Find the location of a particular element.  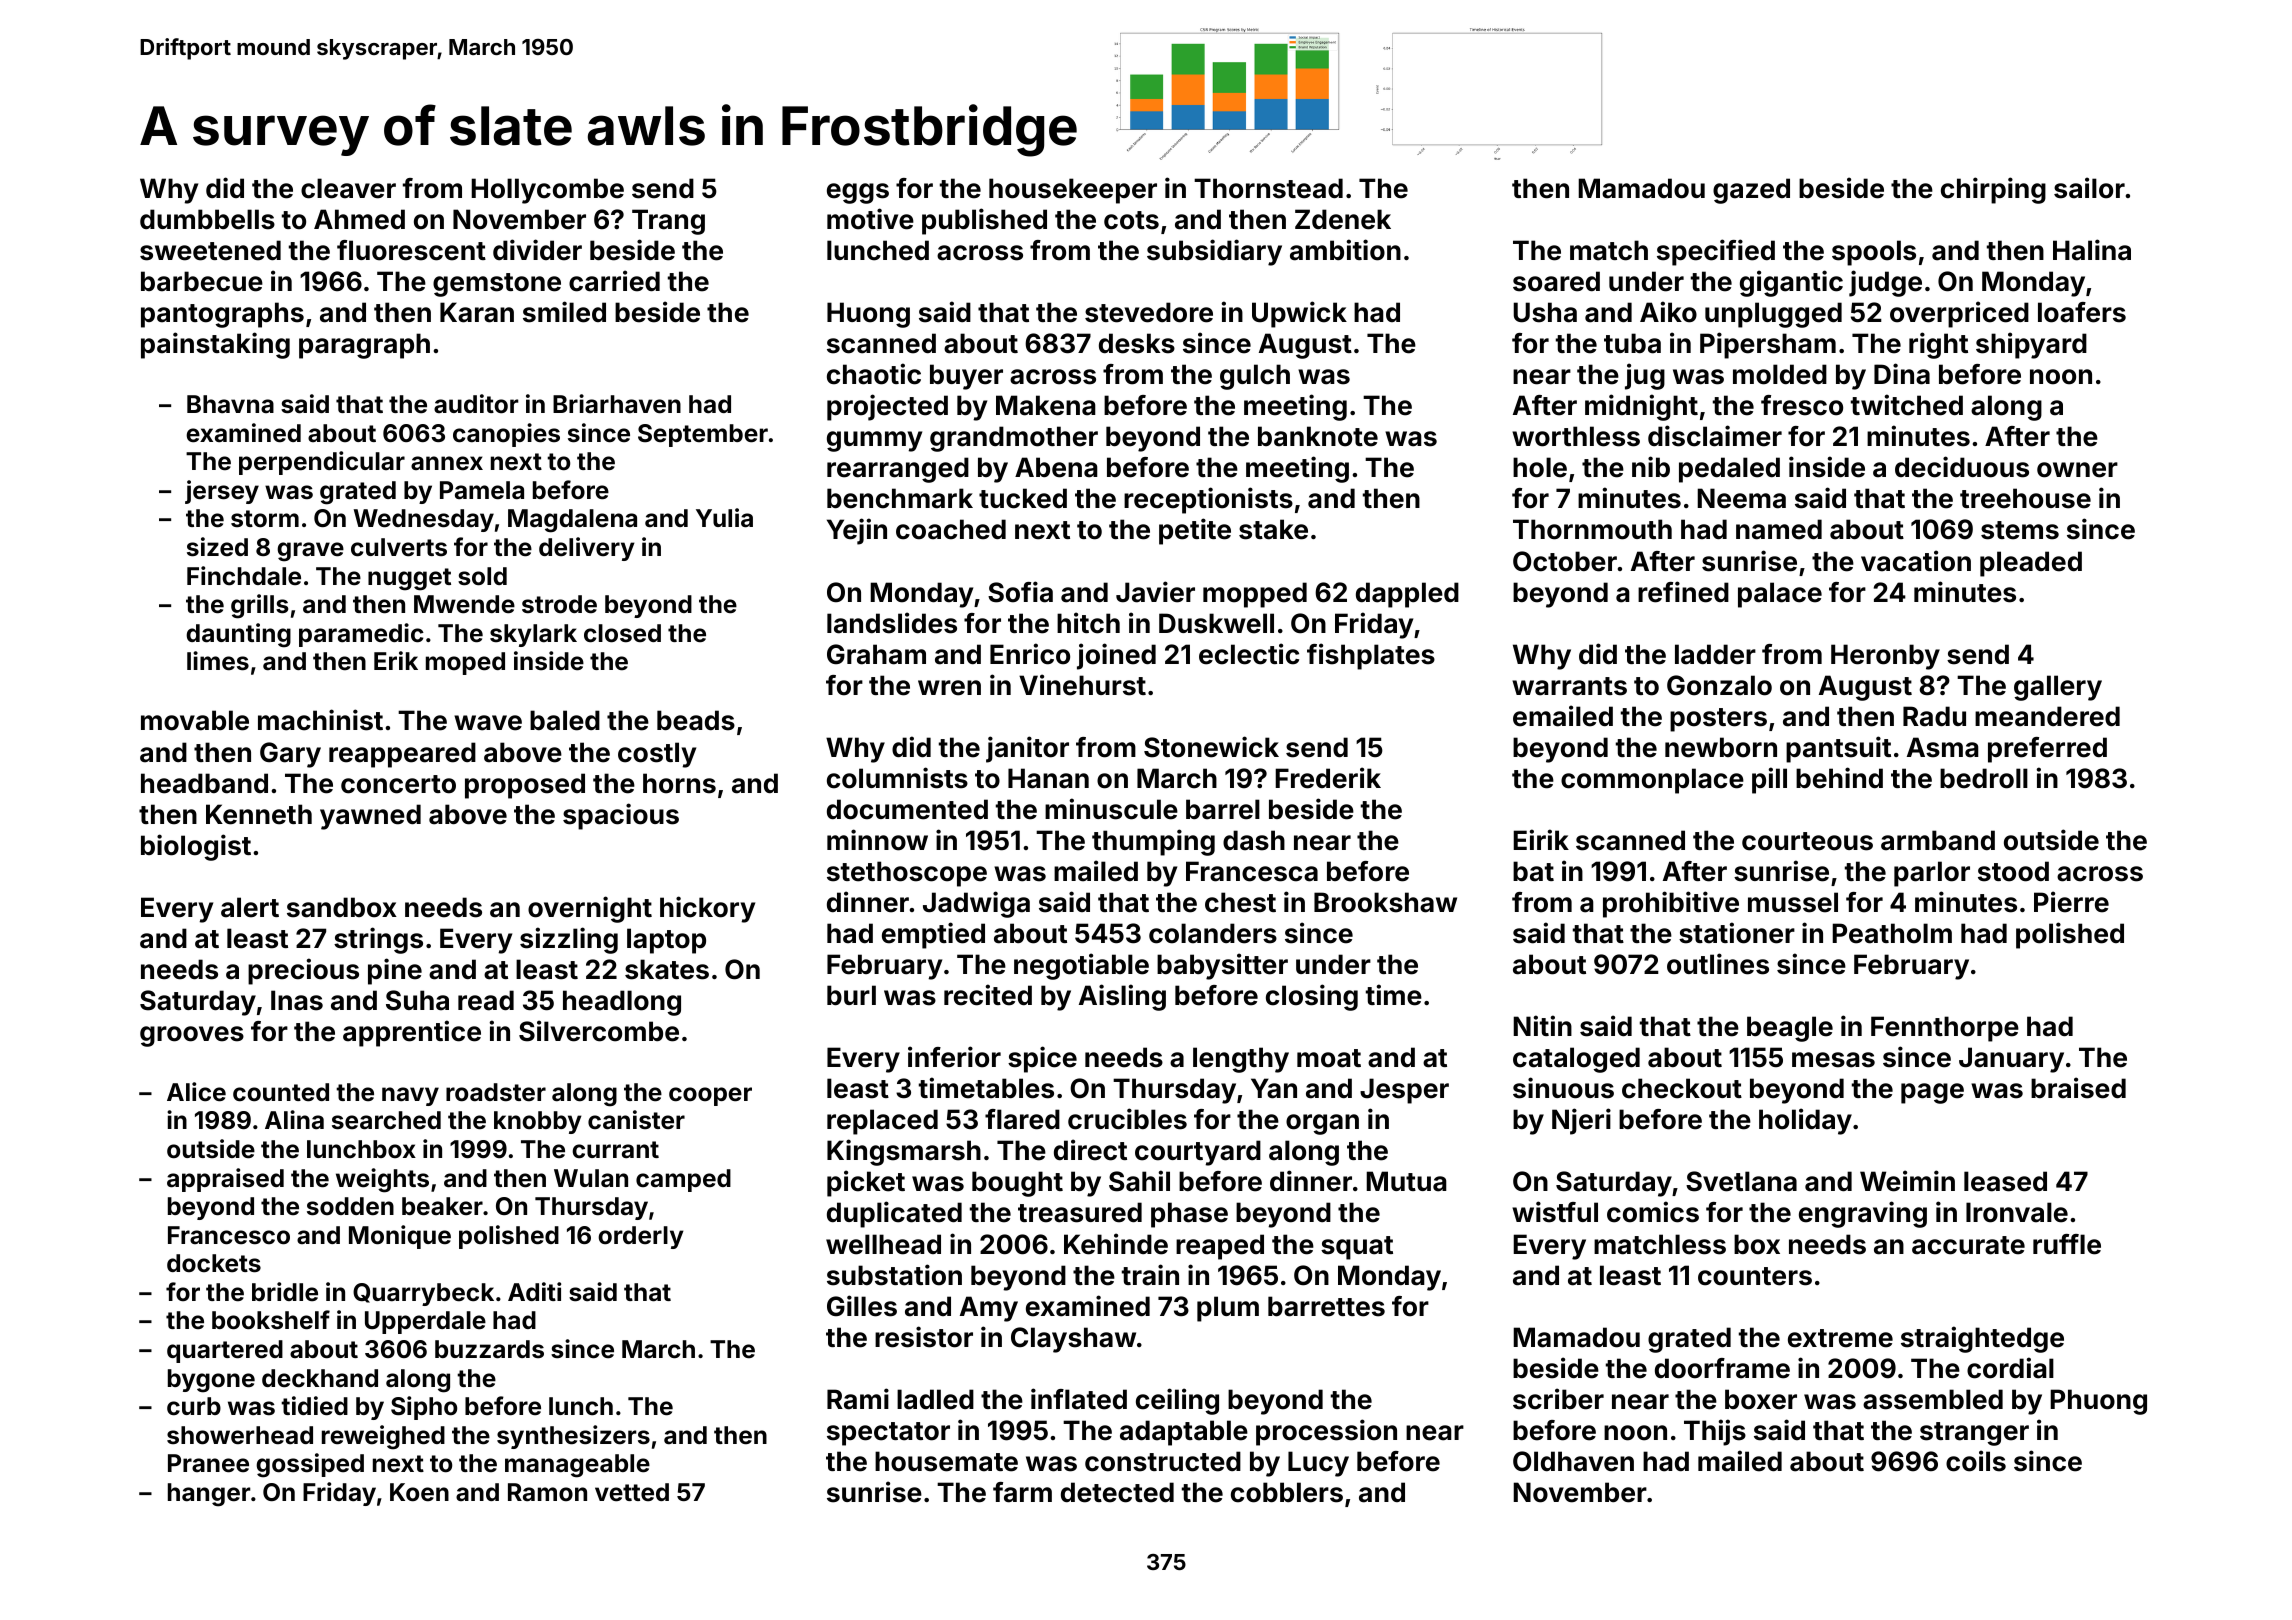

published is located at coordinates (984, 221).
